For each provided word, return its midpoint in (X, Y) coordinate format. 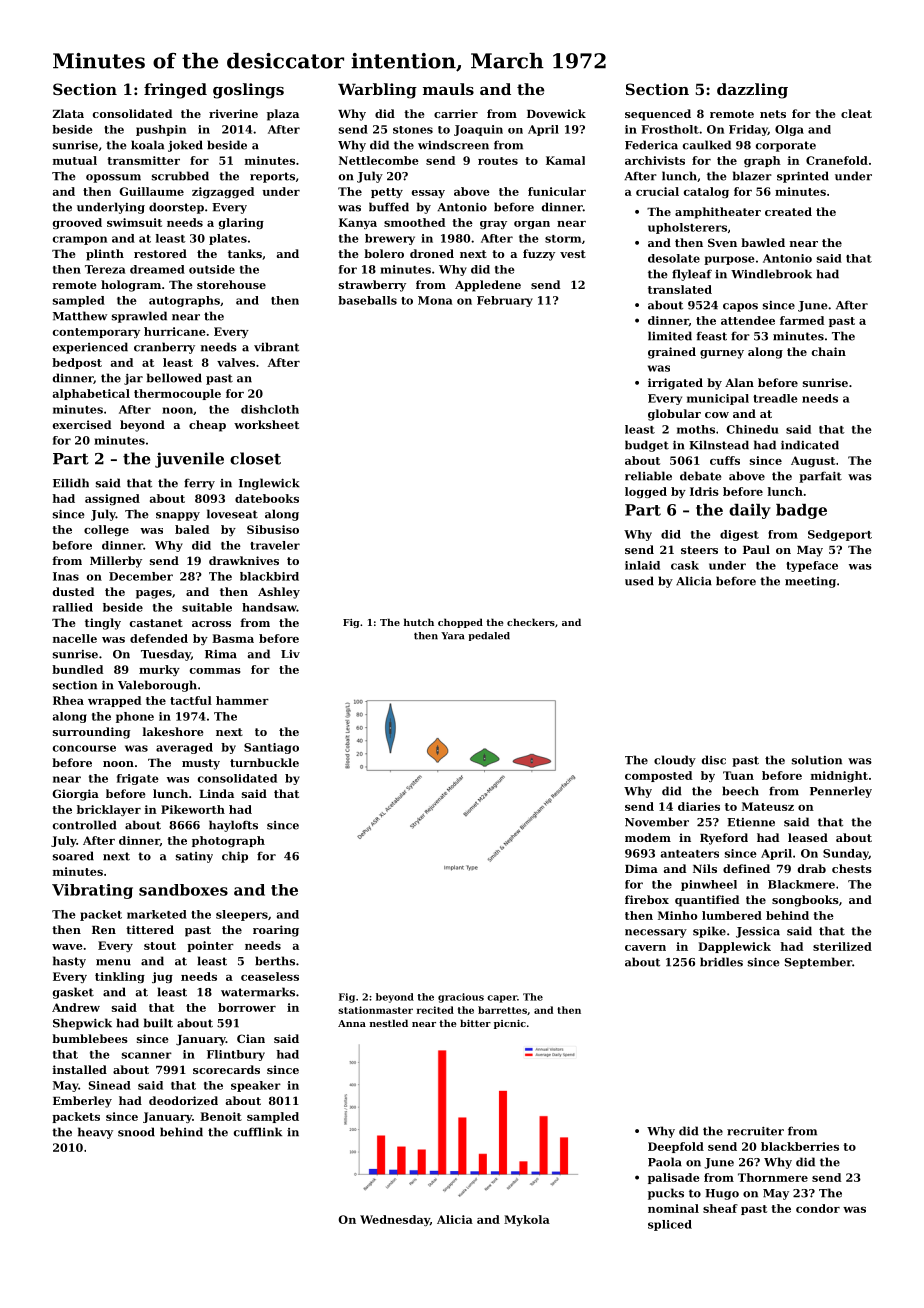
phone (135, 717)
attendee (748, 320)
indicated (810, 445)
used (639, 581)
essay (428, 194)
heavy (95, 1133)
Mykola (527, 1220)
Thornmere (773, 1177)
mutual (75, 160)
